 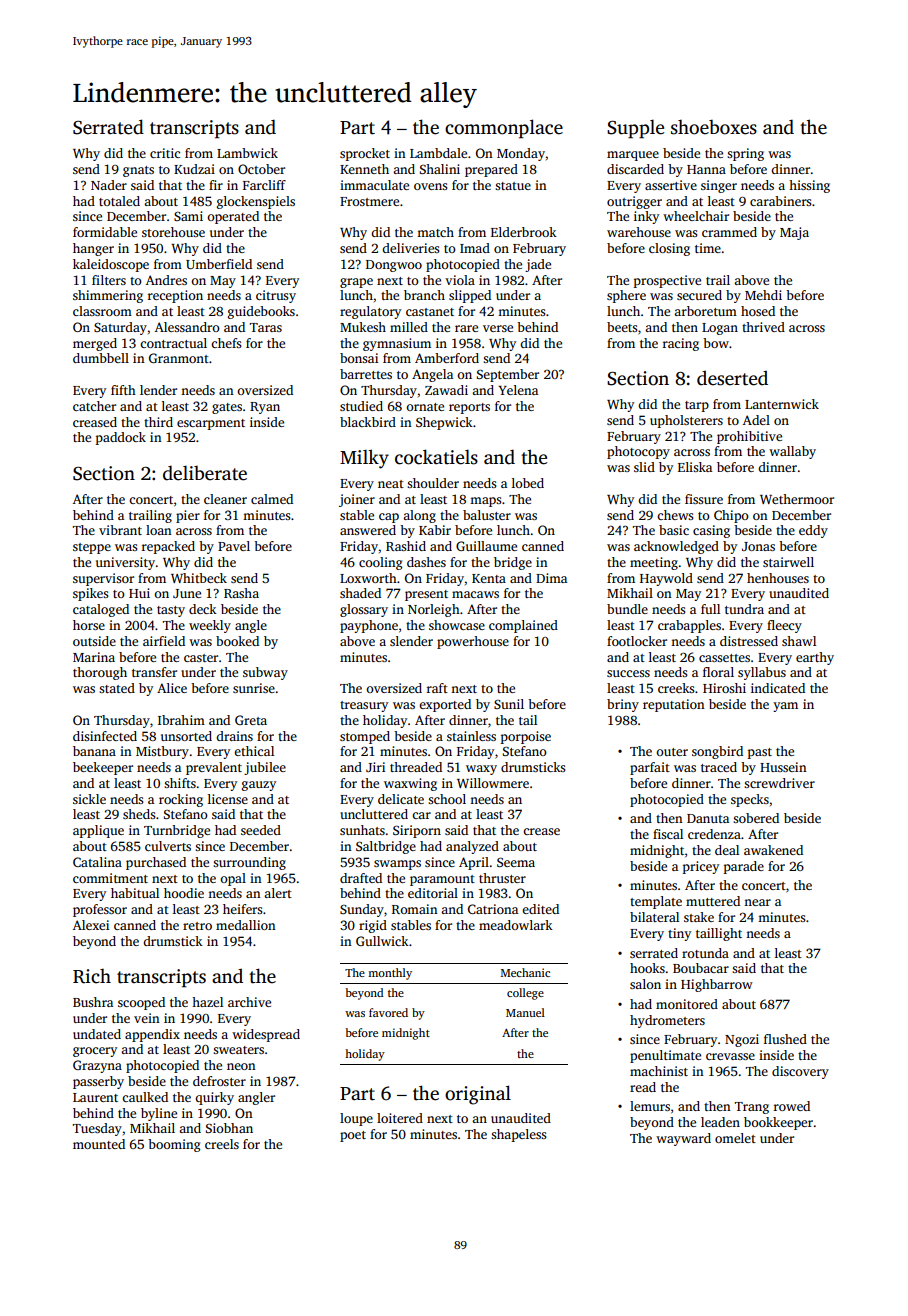 I want to click on basic, so click(x=674, y=530).
